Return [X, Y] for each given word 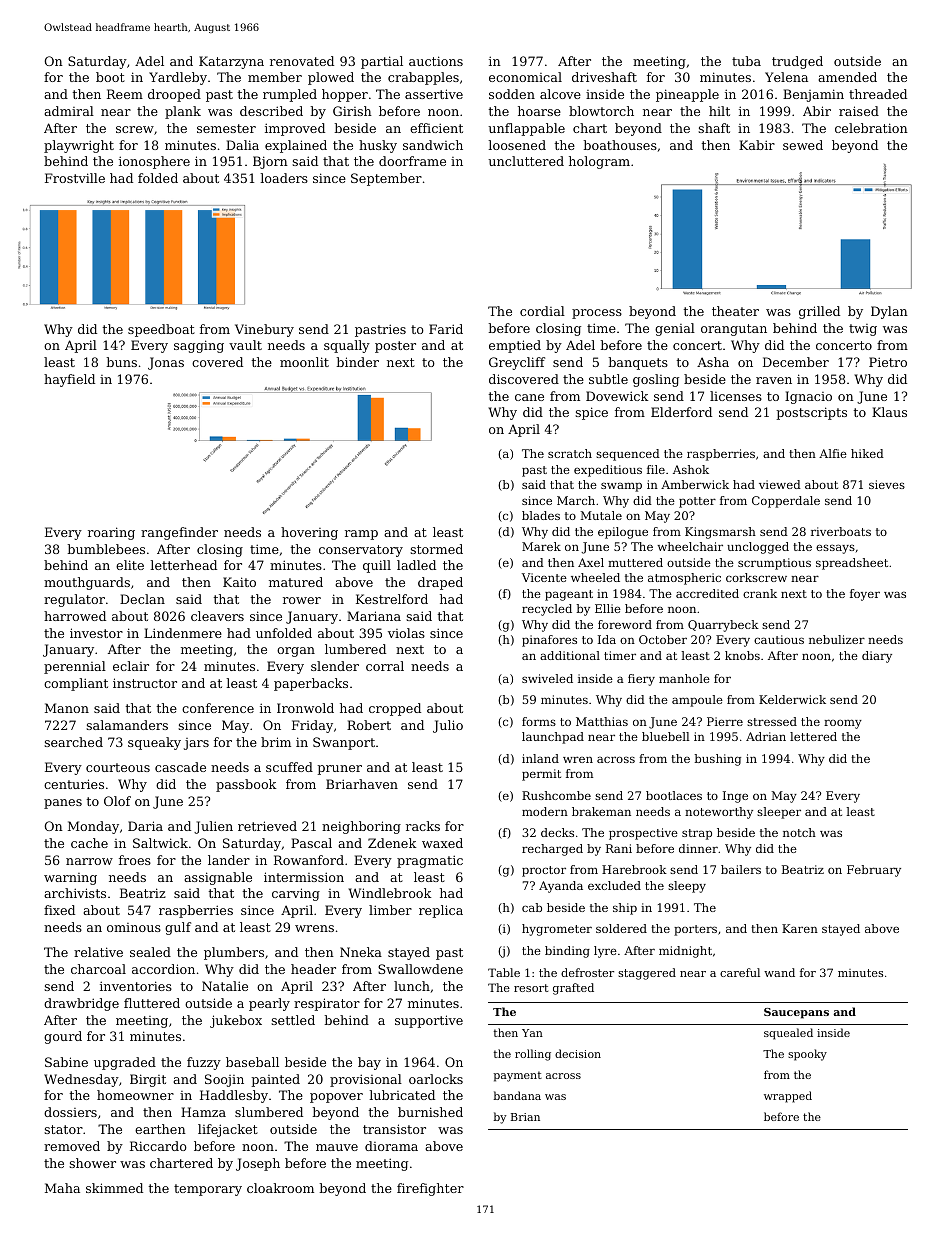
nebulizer [837, 639]
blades [541, 515]
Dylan [889, 312]
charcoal [98, 969]
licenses [736, 396]
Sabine [66, 1062]
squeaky [154, 743]
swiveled [547, 678]
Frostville [75, 178]
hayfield [69, 380]
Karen [800, 928]
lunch [412, 986]
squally [347, 346]
